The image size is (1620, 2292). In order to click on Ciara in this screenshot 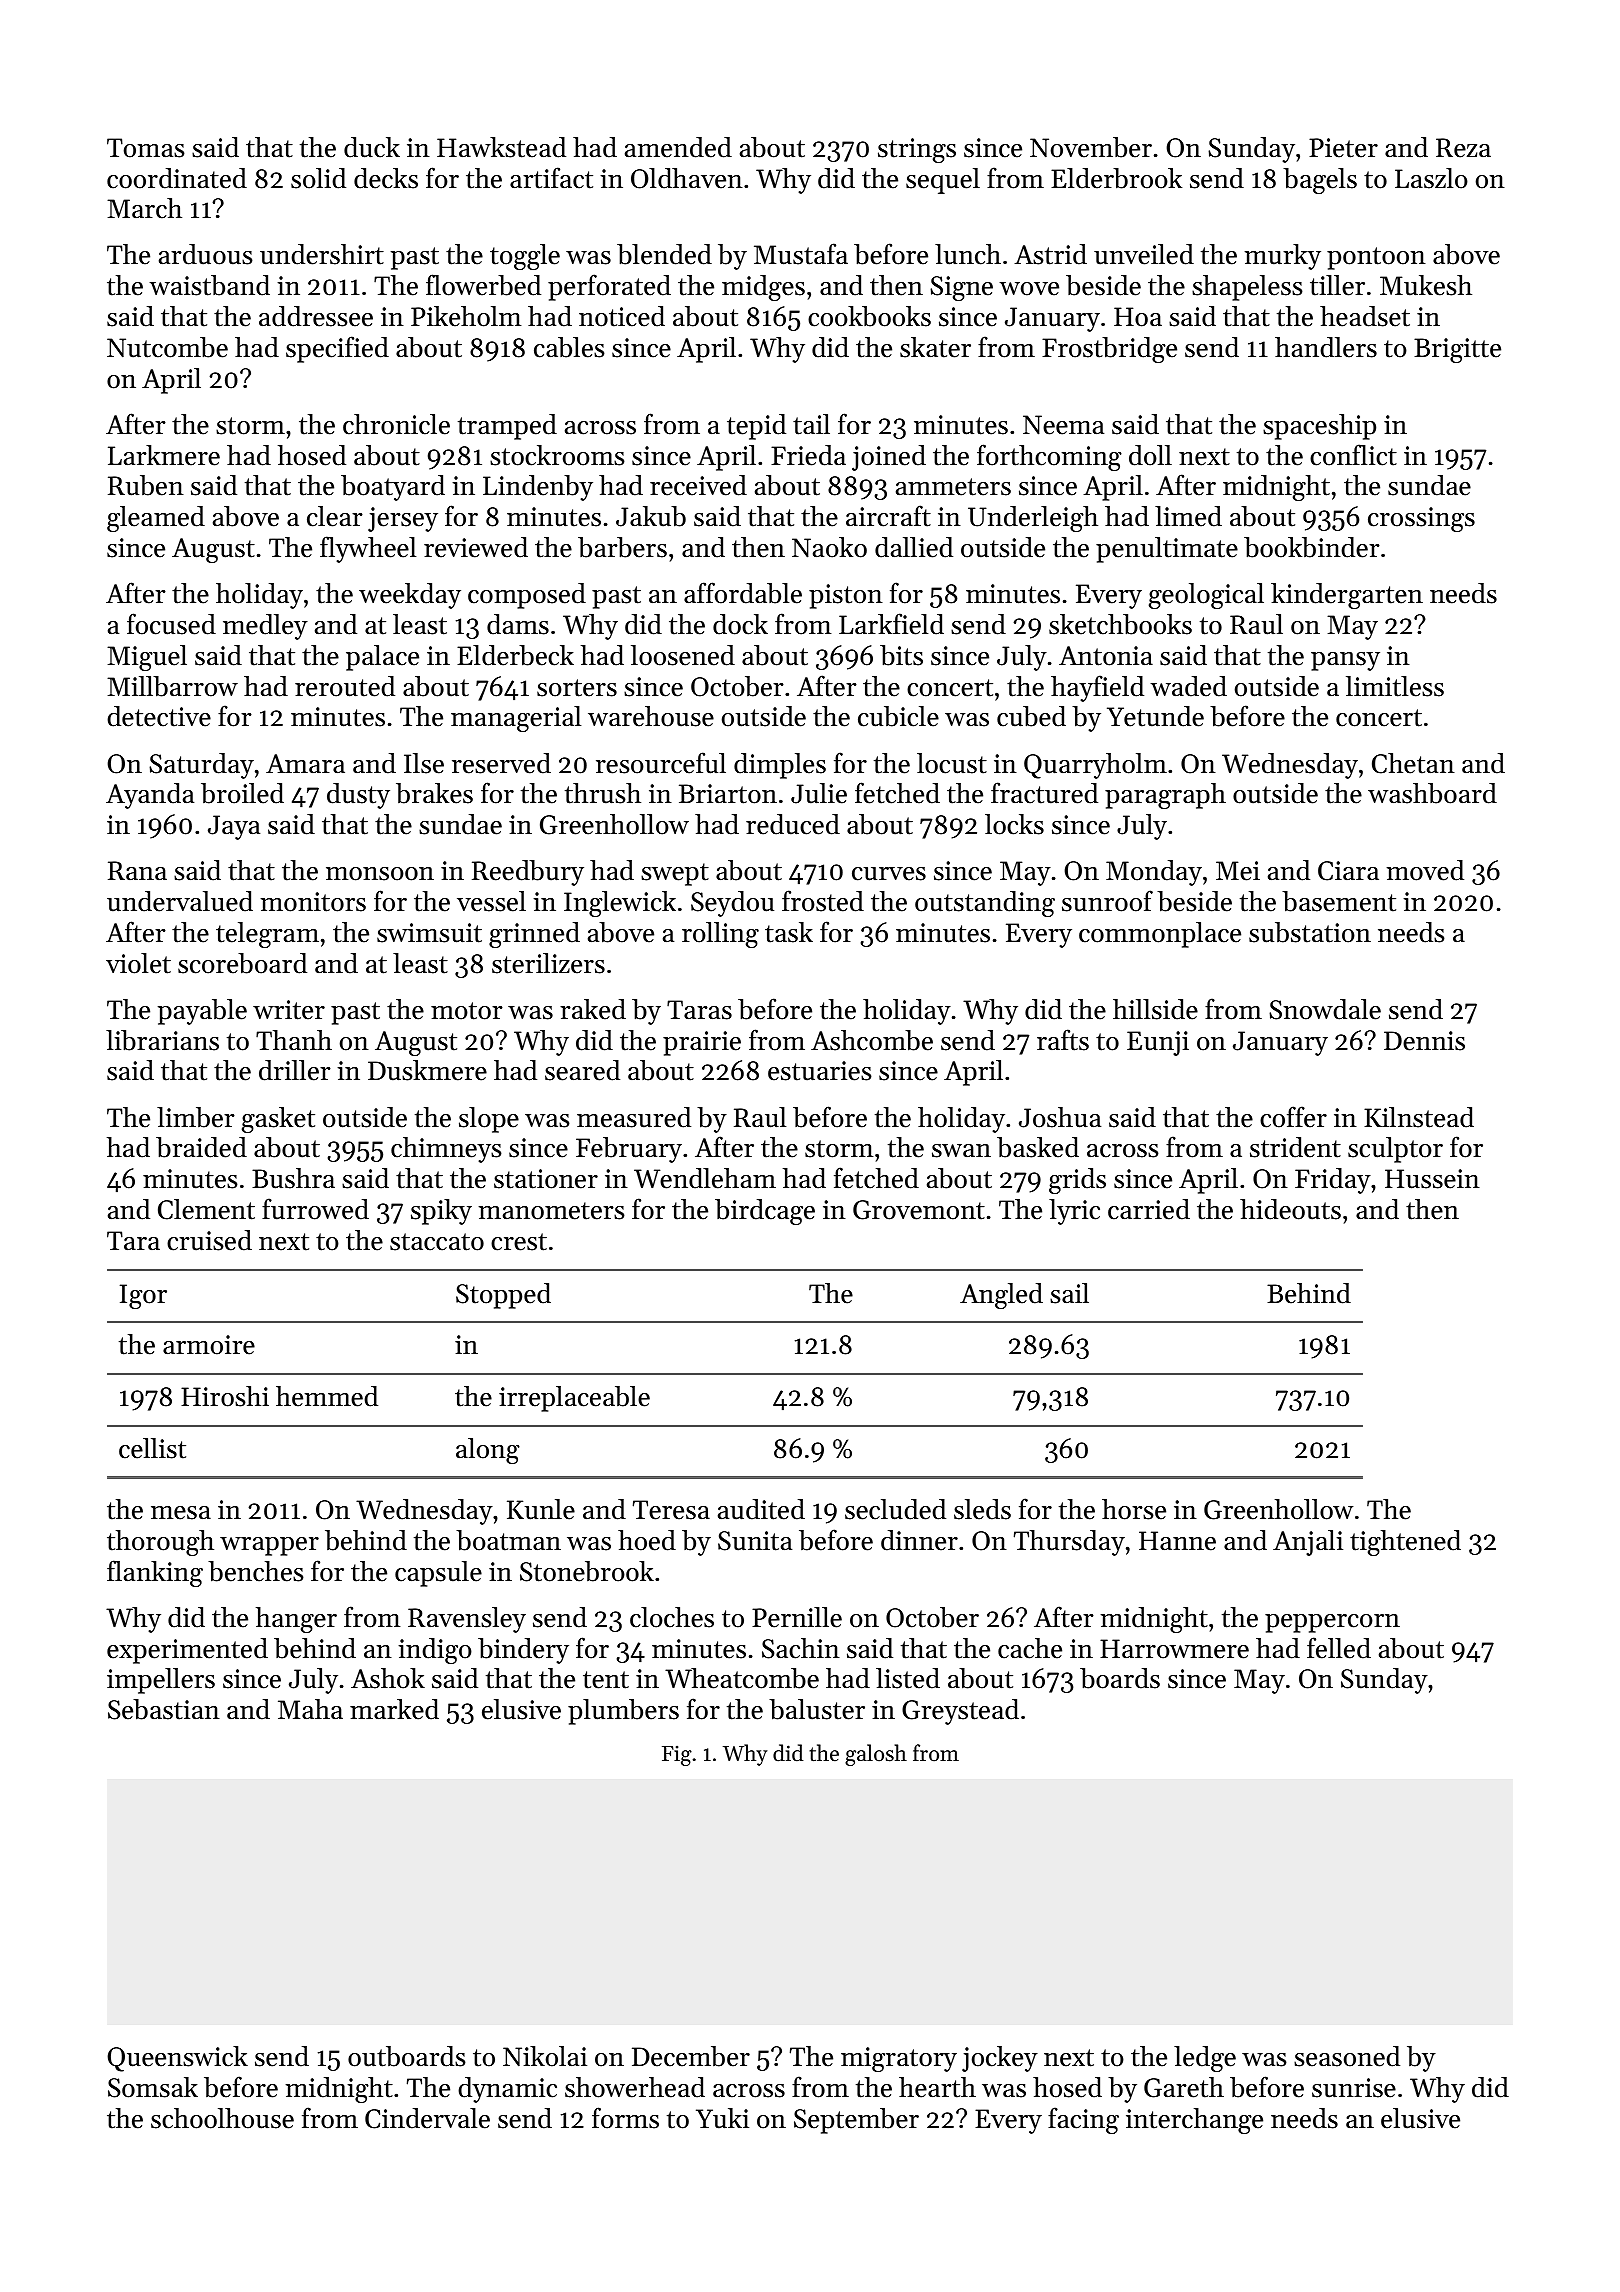, I will do `click(1348, 871)`.
